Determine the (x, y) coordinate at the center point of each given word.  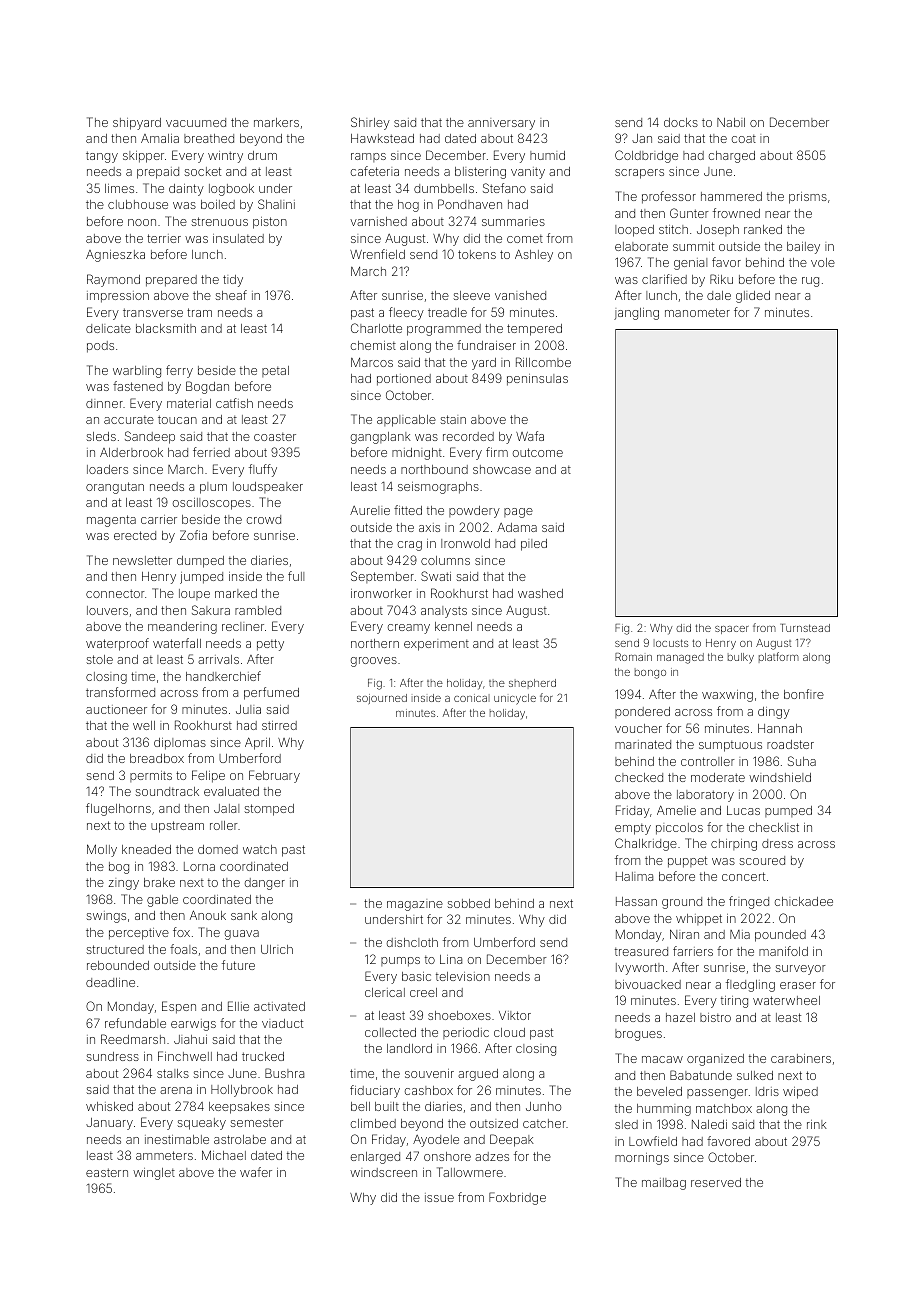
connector (115, 593)
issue (439, 1197)
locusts (671, 643)
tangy (102, 157)
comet (525, 239)
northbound (434, 469)
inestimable (177, 1139)
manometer (697, 312)
